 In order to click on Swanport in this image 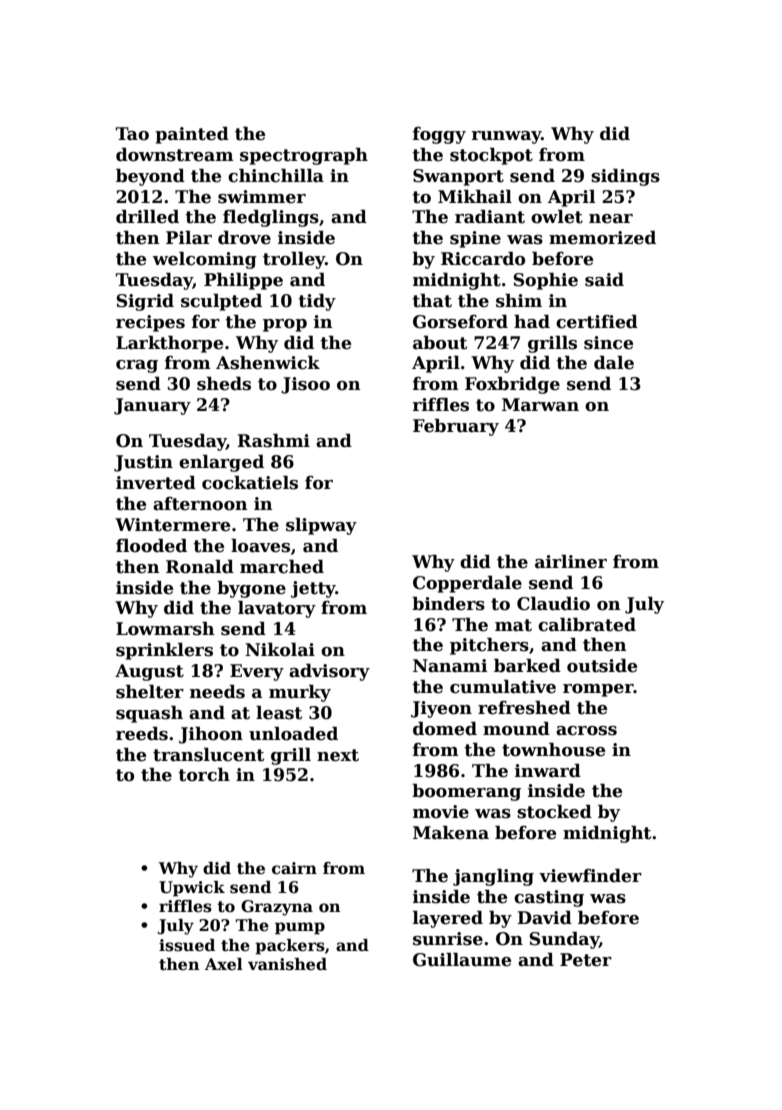, I will do `click(458, 177)`.
